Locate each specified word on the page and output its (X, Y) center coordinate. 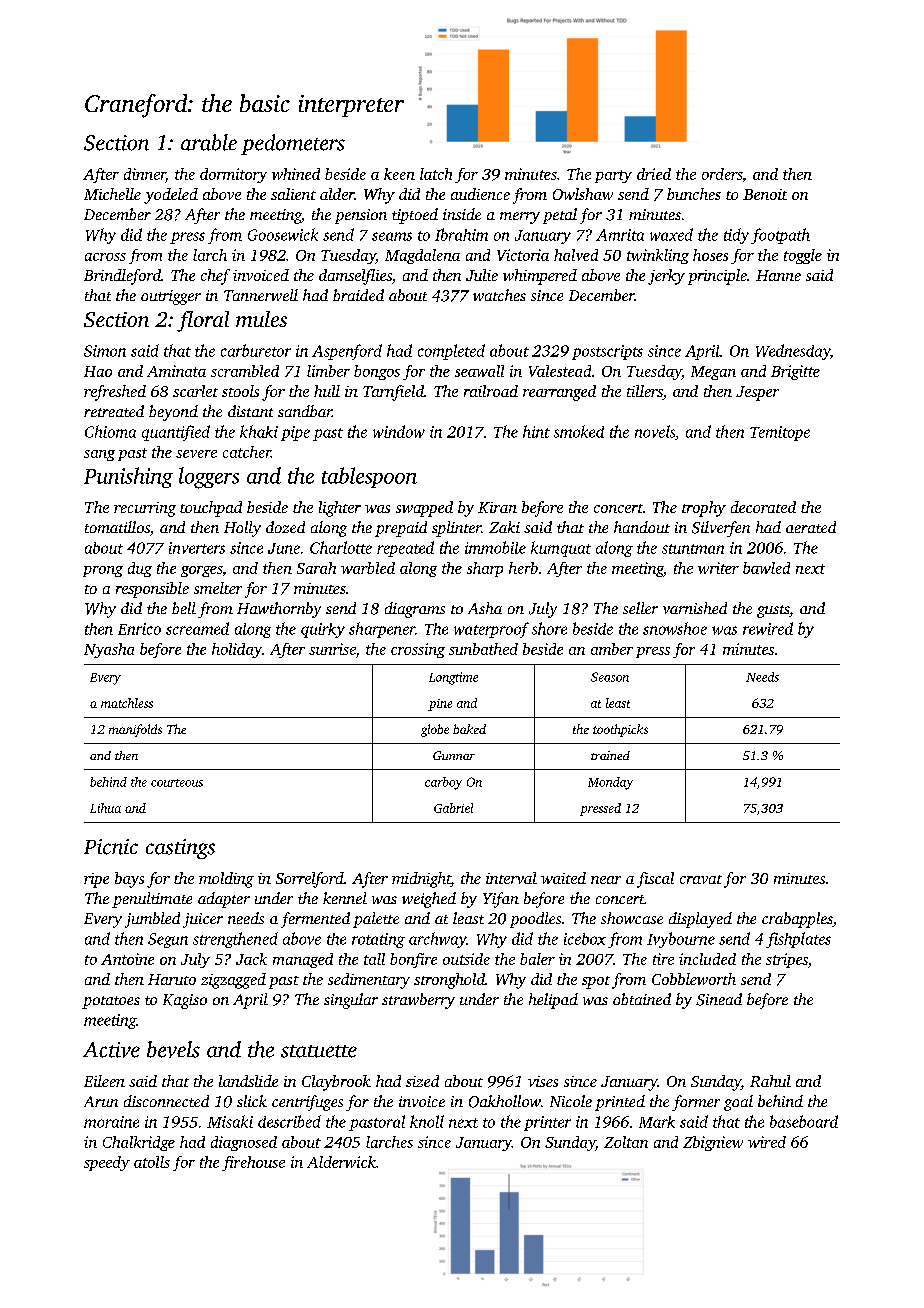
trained (610, 755)
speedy (107, 1163)
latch (436, 174)
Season (610, 677)
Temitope (780, 433)
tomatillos (117, 527)
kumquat (561, 549)
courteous (177, 783)
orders (722, 174)
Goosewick (283, 234)
